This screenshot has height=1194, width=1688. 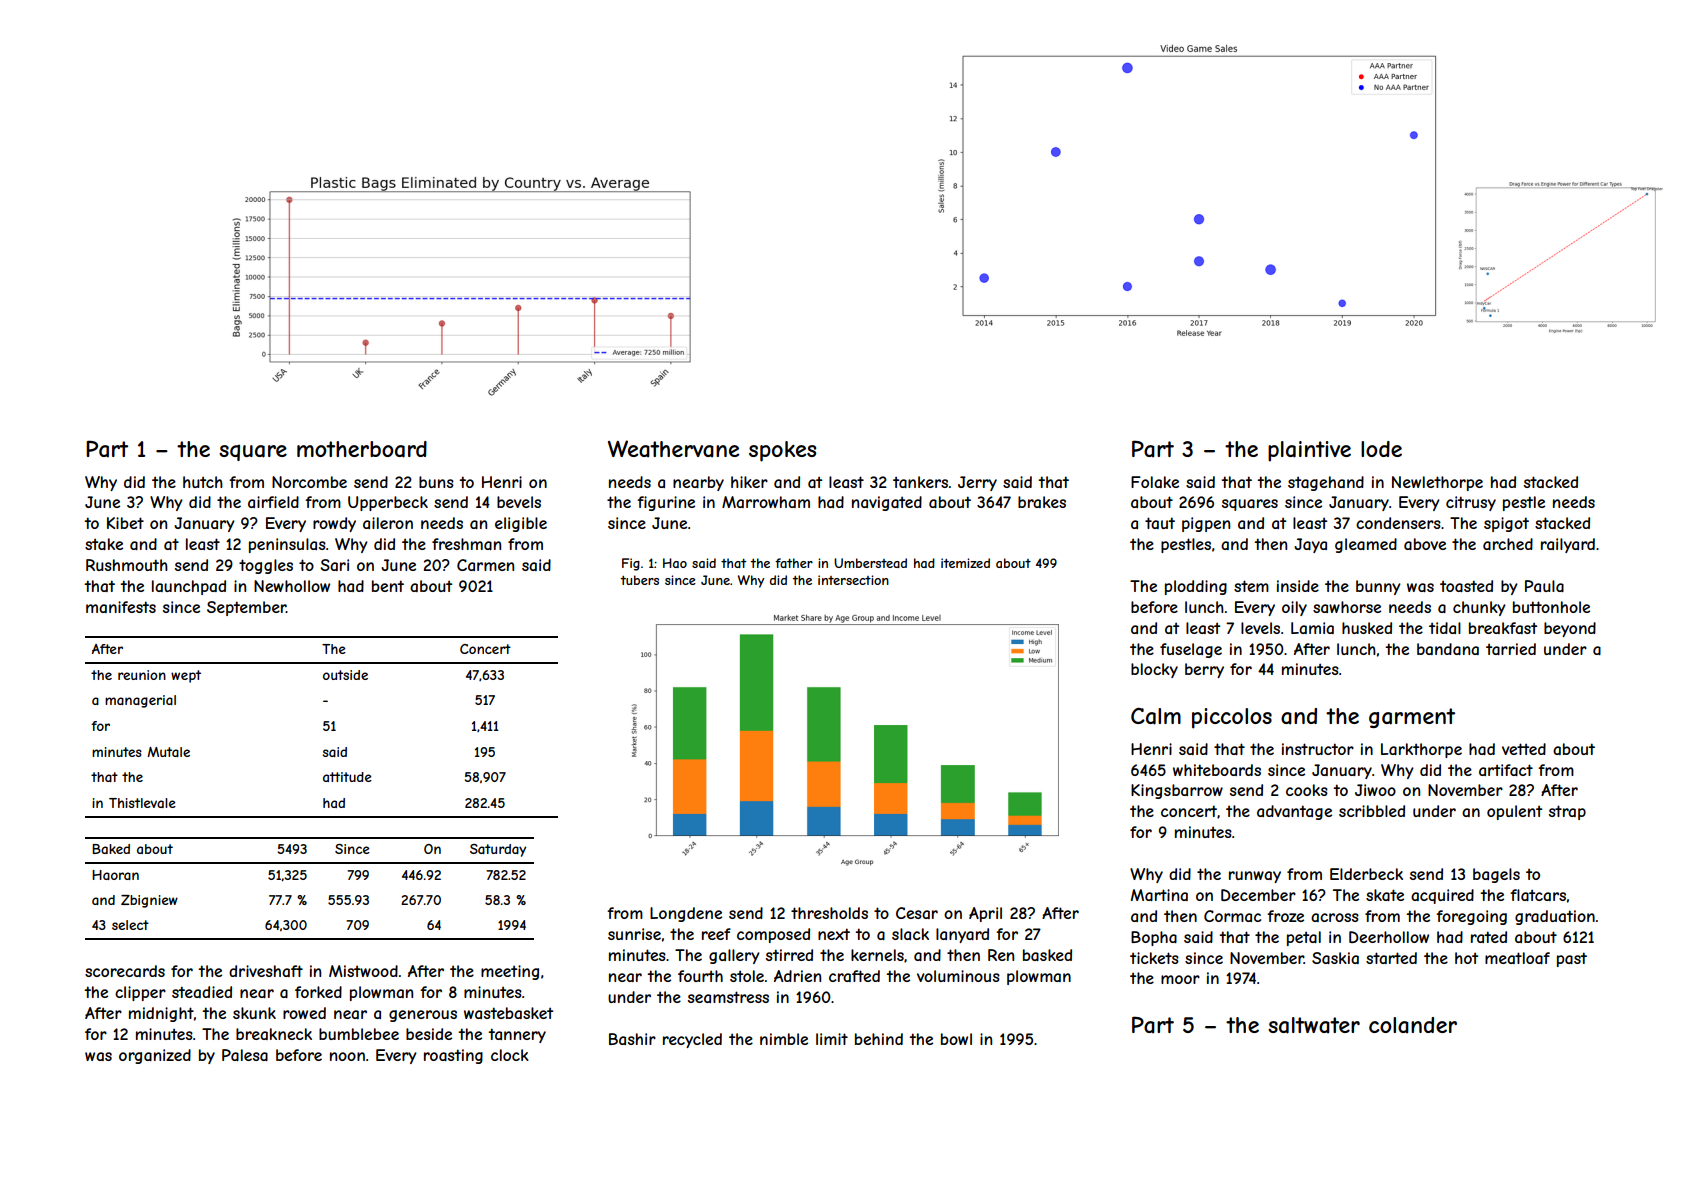 I want to click on Lamia, so click(x=1312, y=628).
